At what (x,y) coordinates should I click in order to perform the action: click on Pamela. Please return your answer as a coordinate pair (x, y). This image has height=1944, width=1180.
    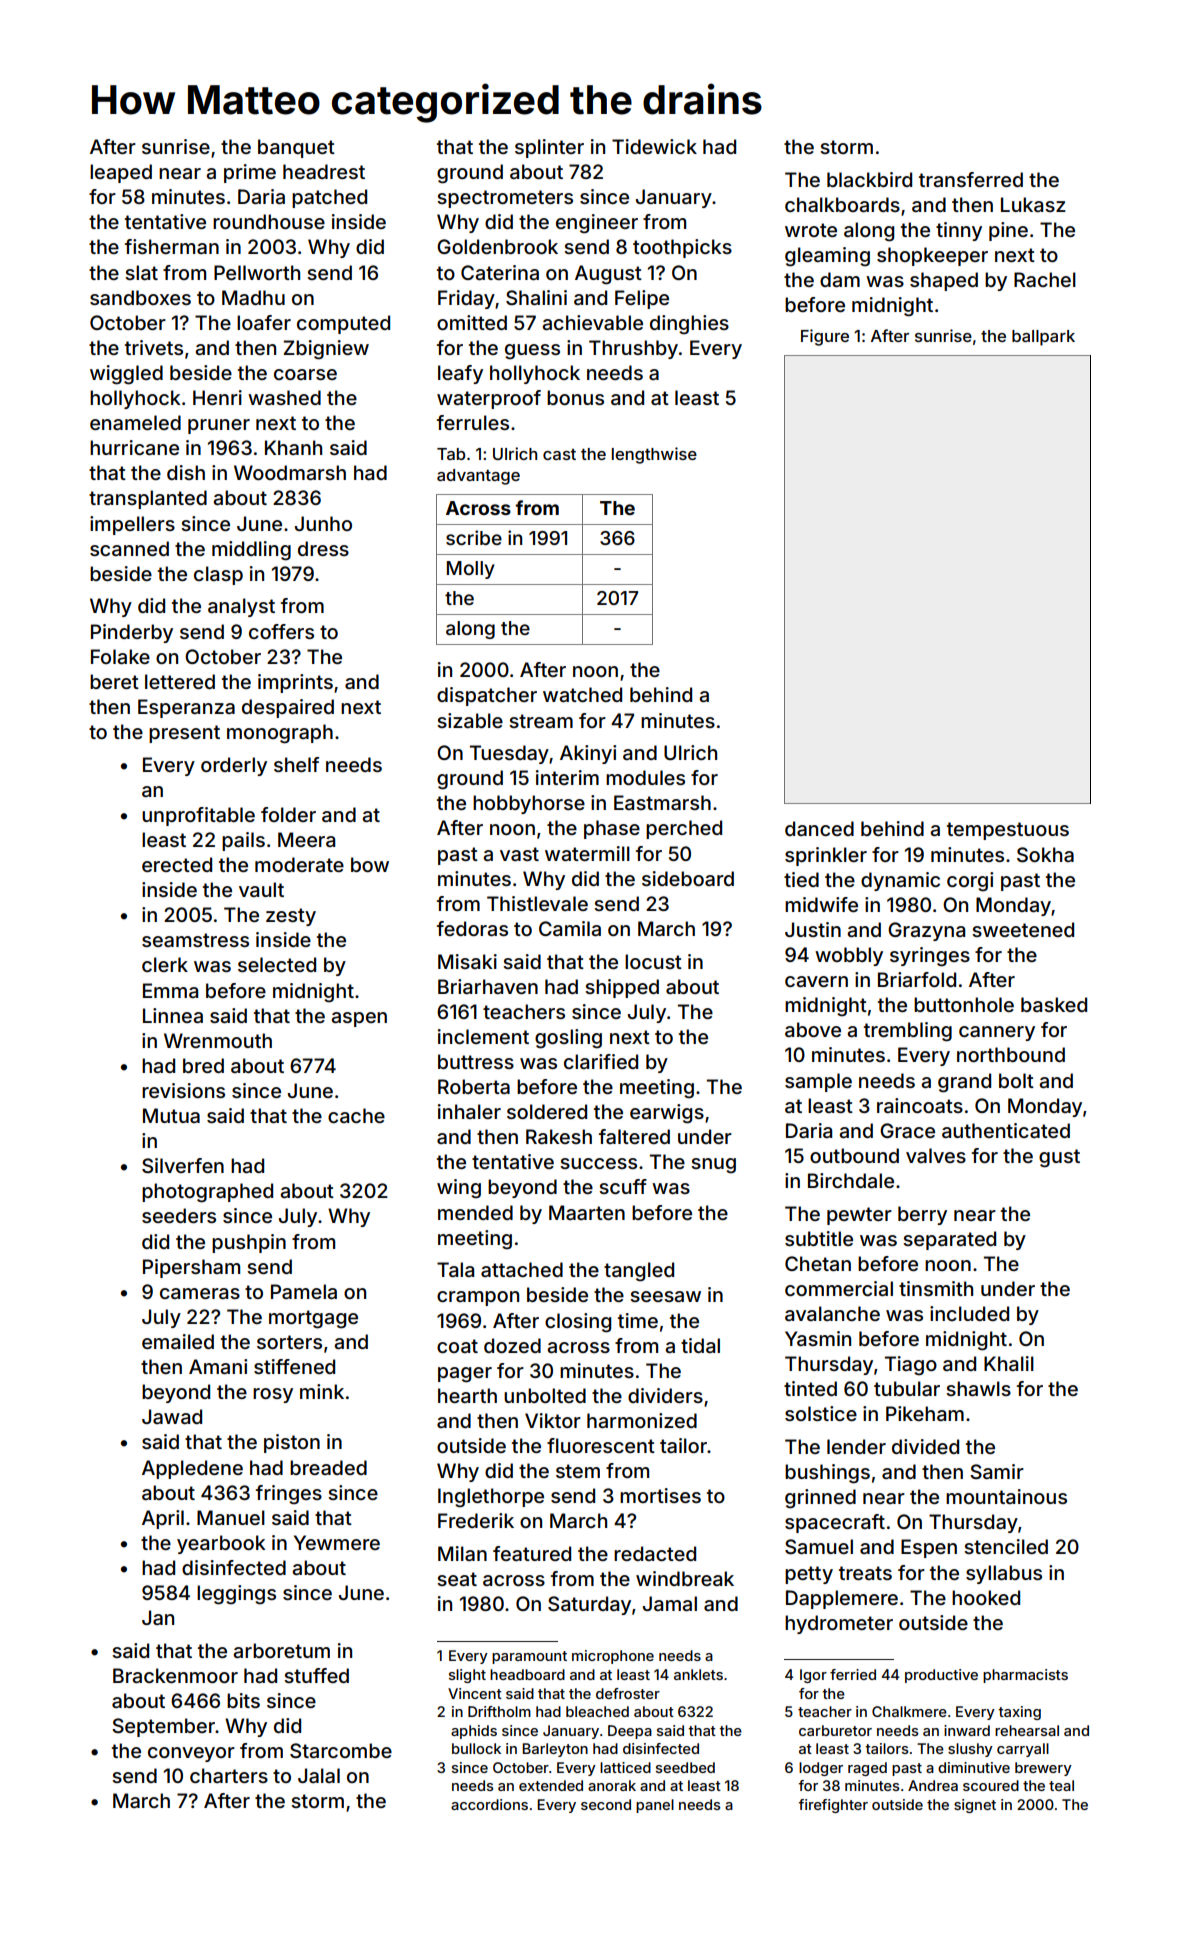
    Looking at the image, I should click on (304, 1291).
